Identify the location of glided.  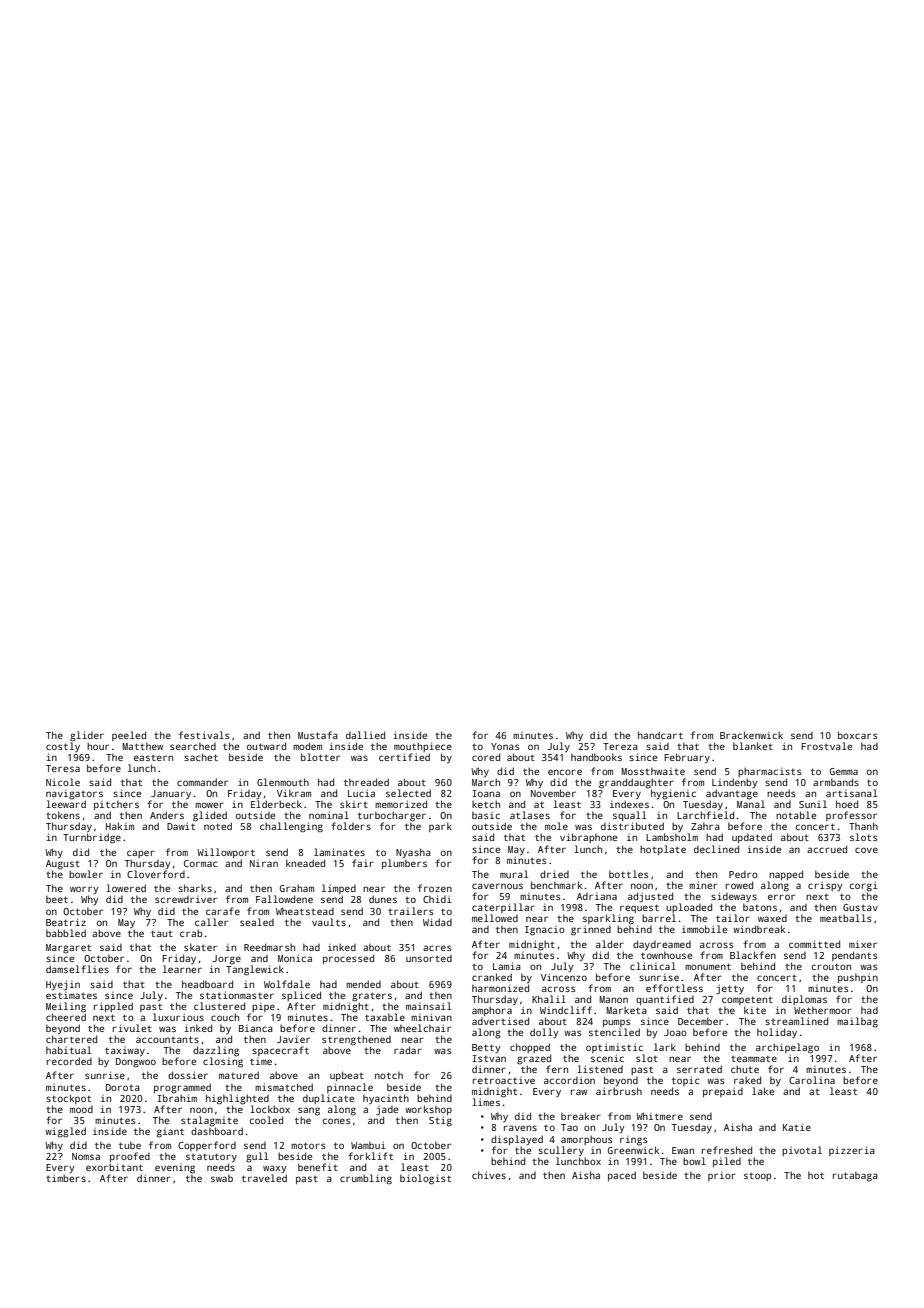
(210, 816).
